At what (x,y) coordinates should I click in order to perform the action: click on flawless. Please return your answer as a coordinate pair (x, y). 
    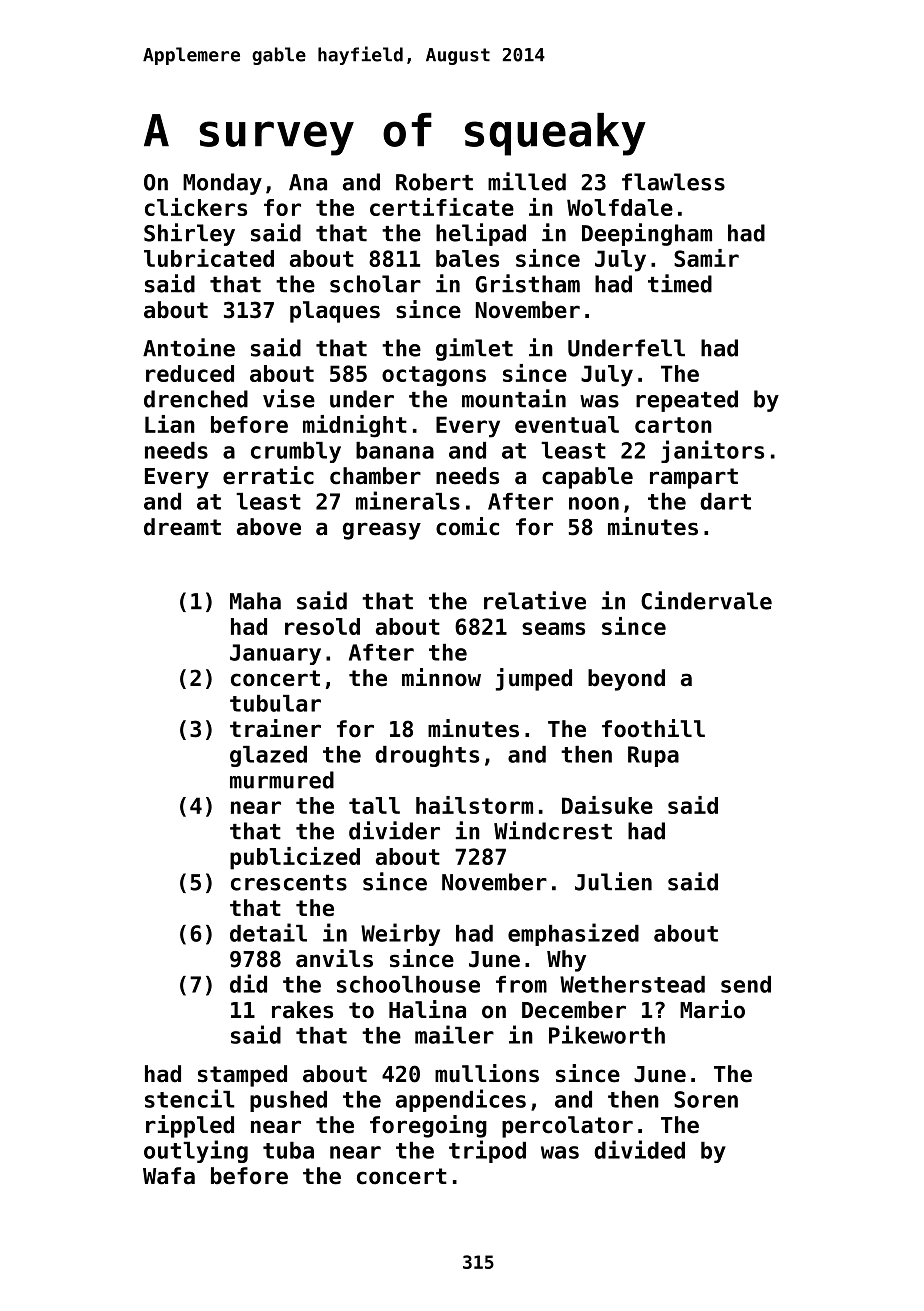
    Looking at the image, I should click on (673, 182).
